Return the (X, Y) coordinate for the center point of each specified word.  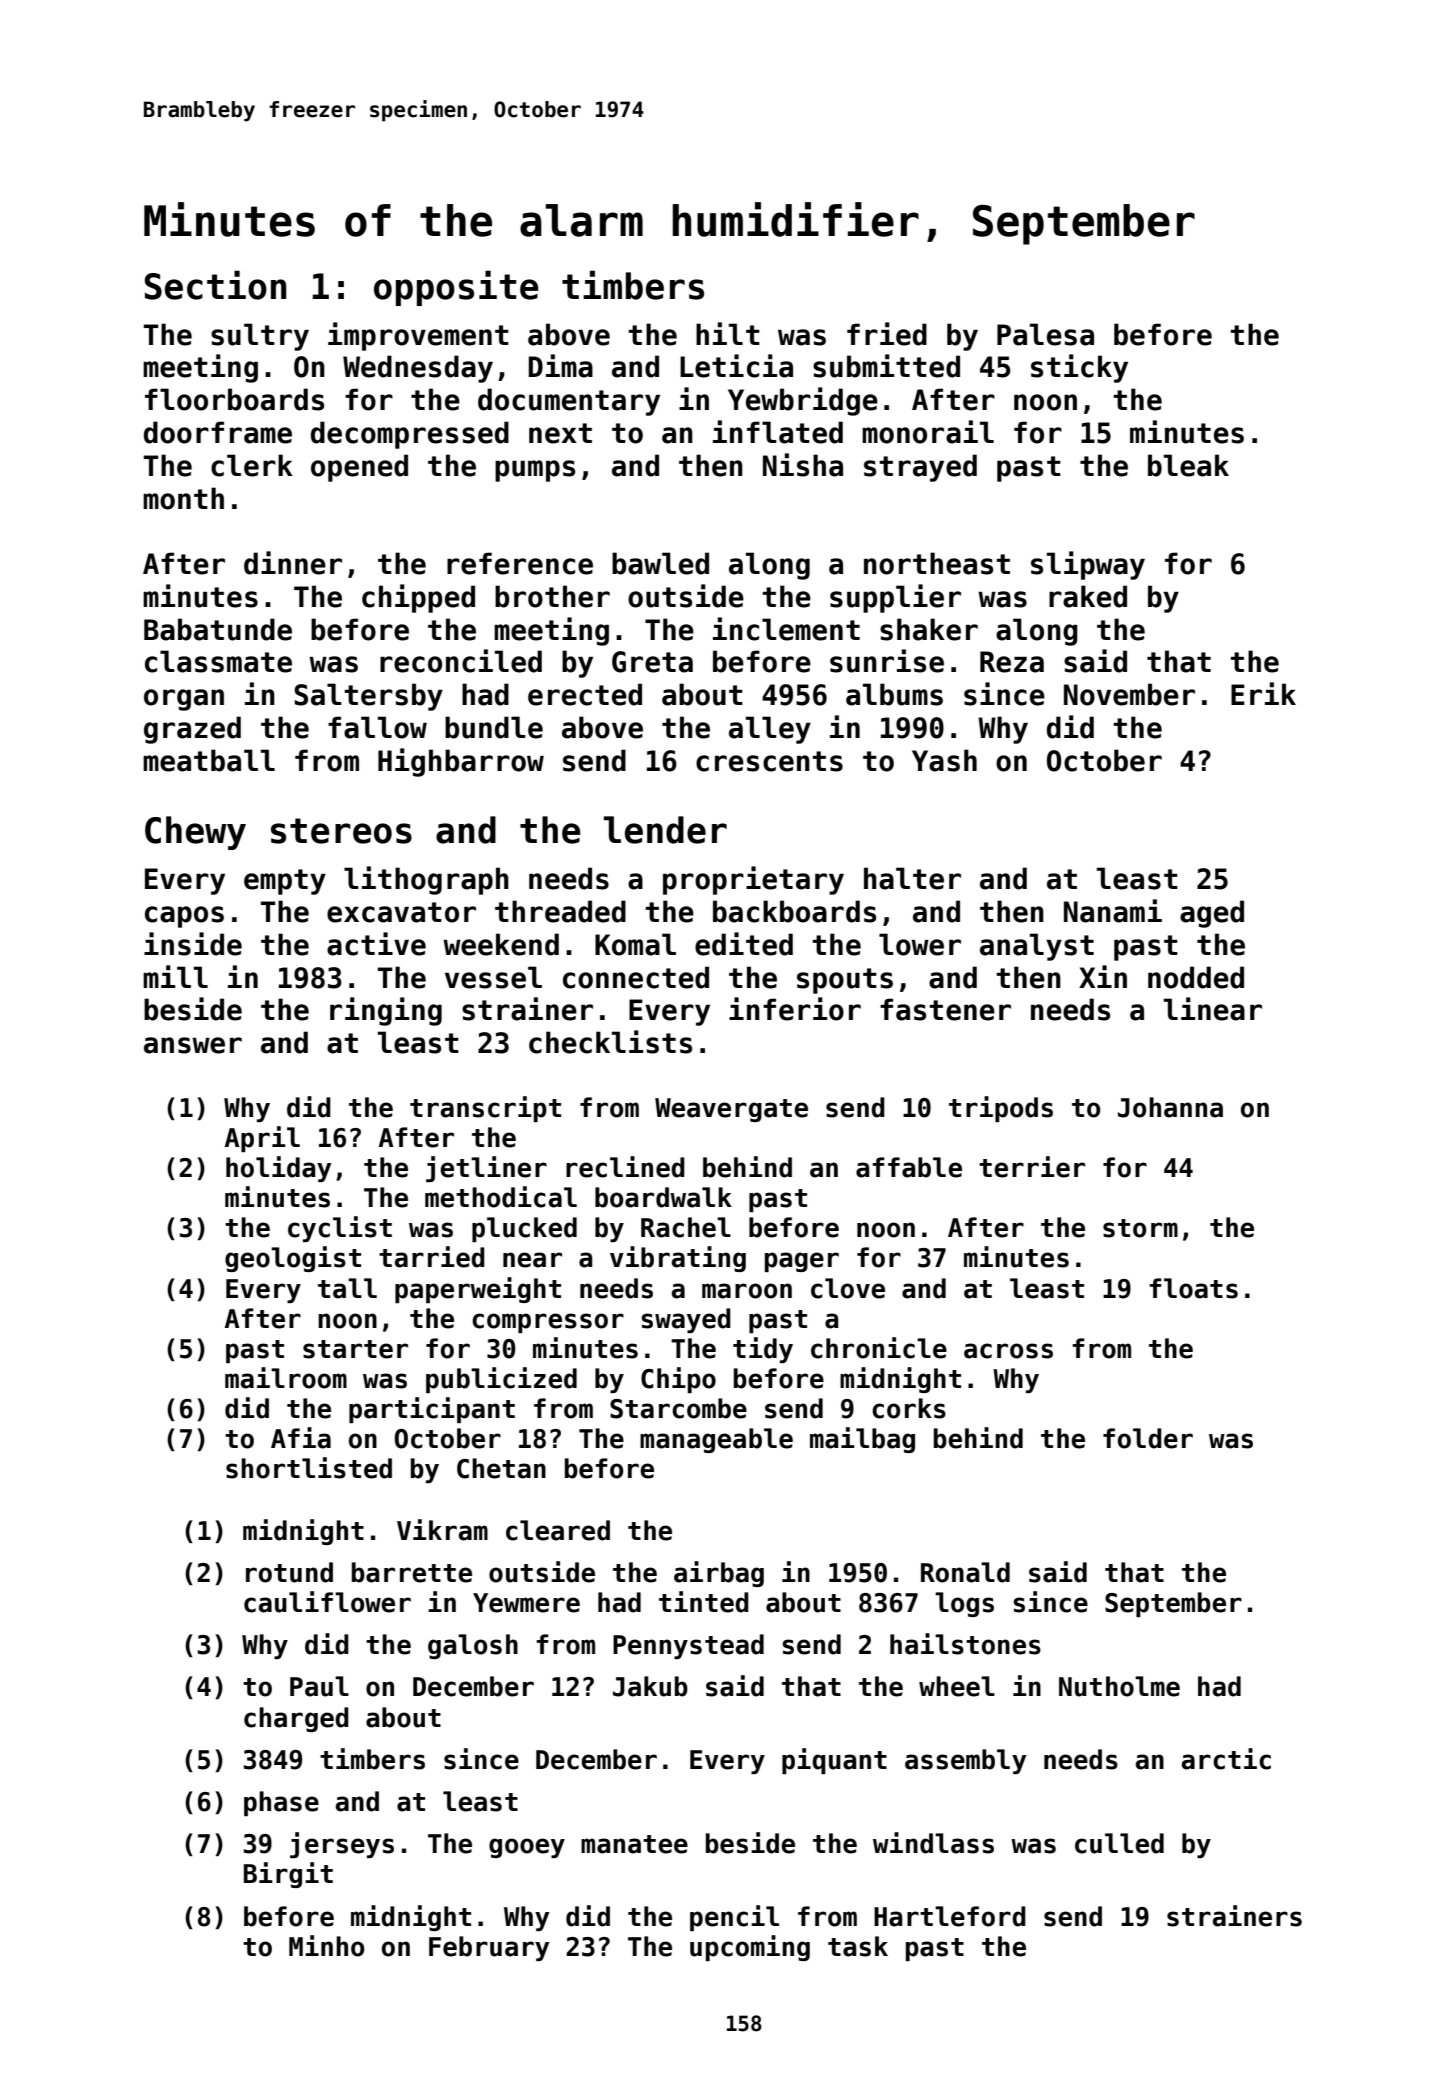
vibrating (678, 1259)
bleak (1188, 465)
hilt (728, 333)
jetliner (486, 1169)
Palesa (1045, 334)
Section (216, 285)
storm (1140, 1228)
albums (894, 694)
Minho (326, 1946)
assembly (965, 1761)
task (858, 1946)
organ (184, 700)
